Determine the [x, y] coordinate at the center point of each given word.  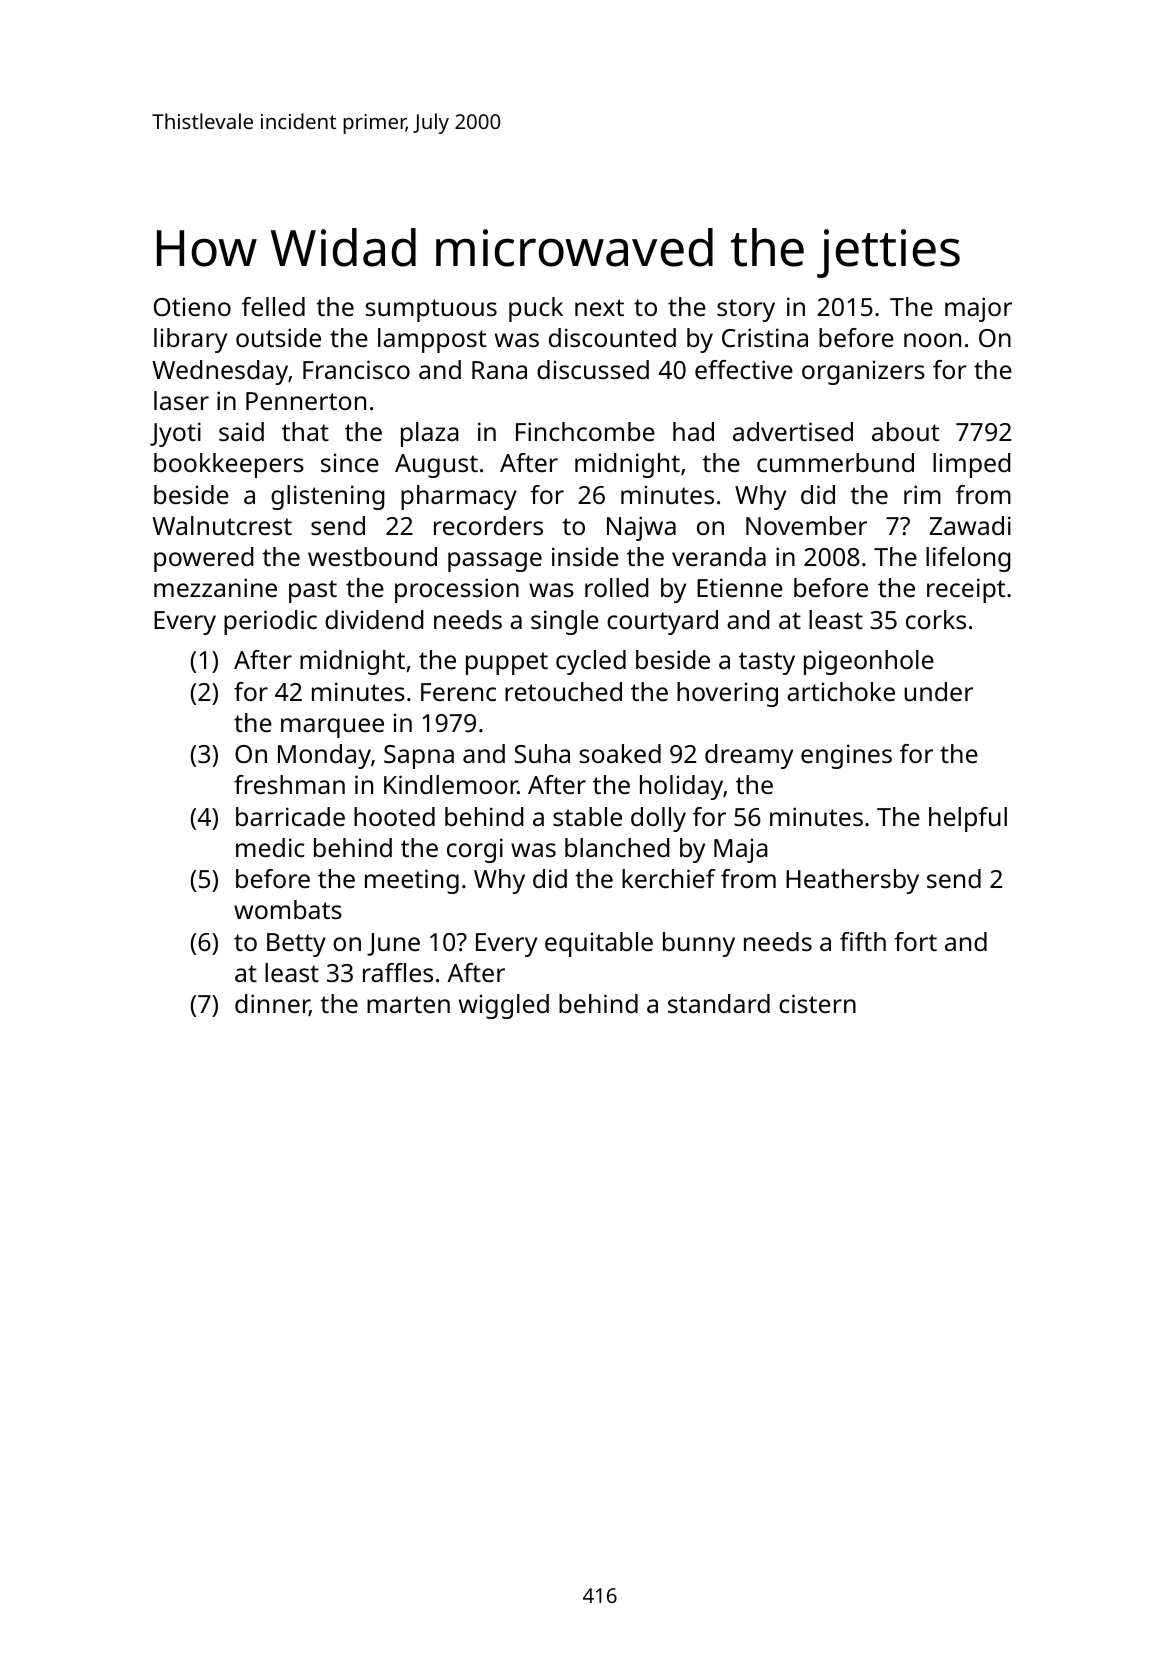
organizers [863, 372]
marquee [332, 728]
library [190, 340]
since [350, 462]
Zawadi [970, 525]
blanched [617, 847]
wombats [288, 909]
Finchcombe [585, 431]
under [938, 691]
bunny [699, 944]
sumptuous [431, 310]
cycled [591, 662]
